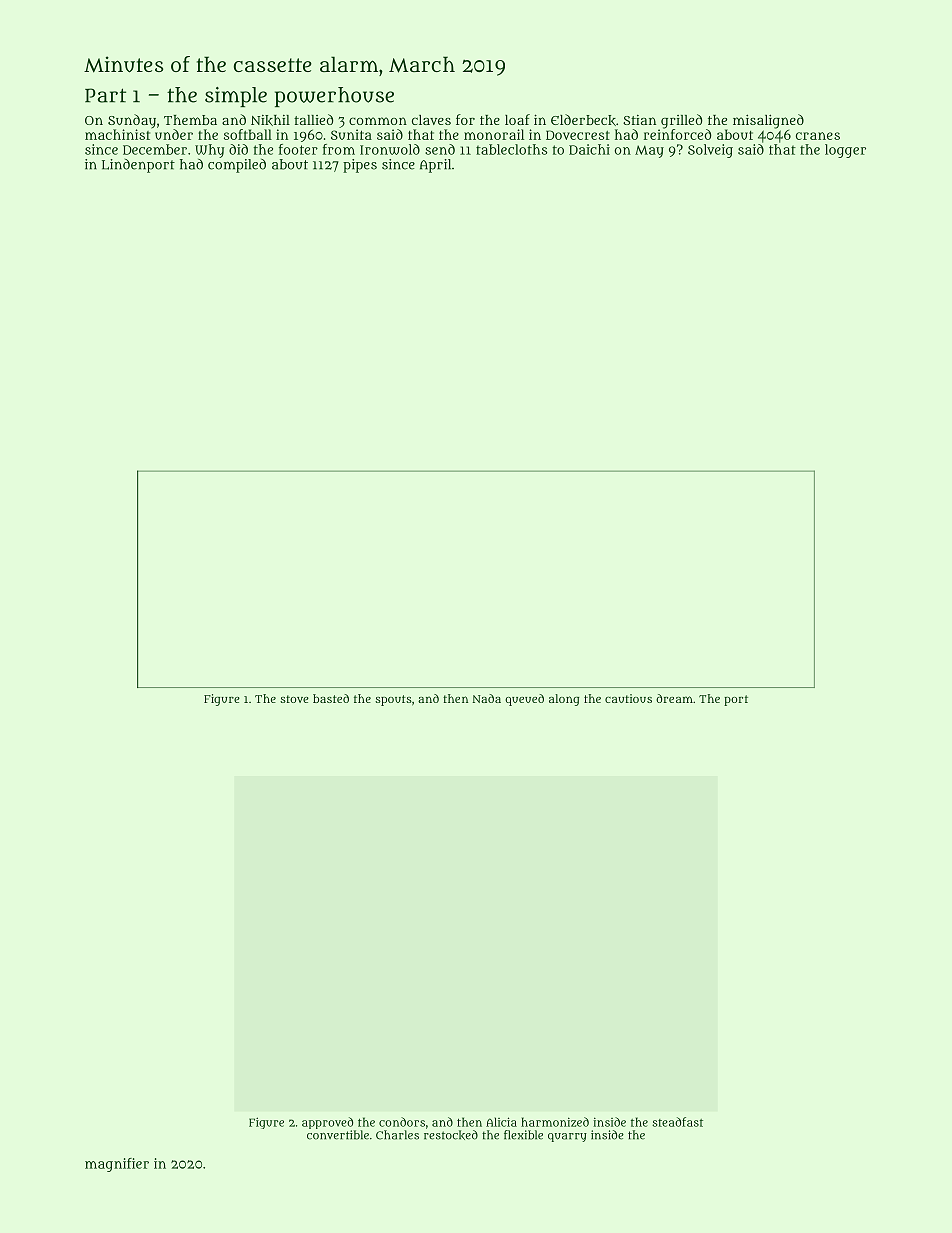 This screenshot has width=952, height=1233. What do you see at coordinates (117, 1165) in the screenshot?
I see `magnifier` at bounding box center [117, 1165].
